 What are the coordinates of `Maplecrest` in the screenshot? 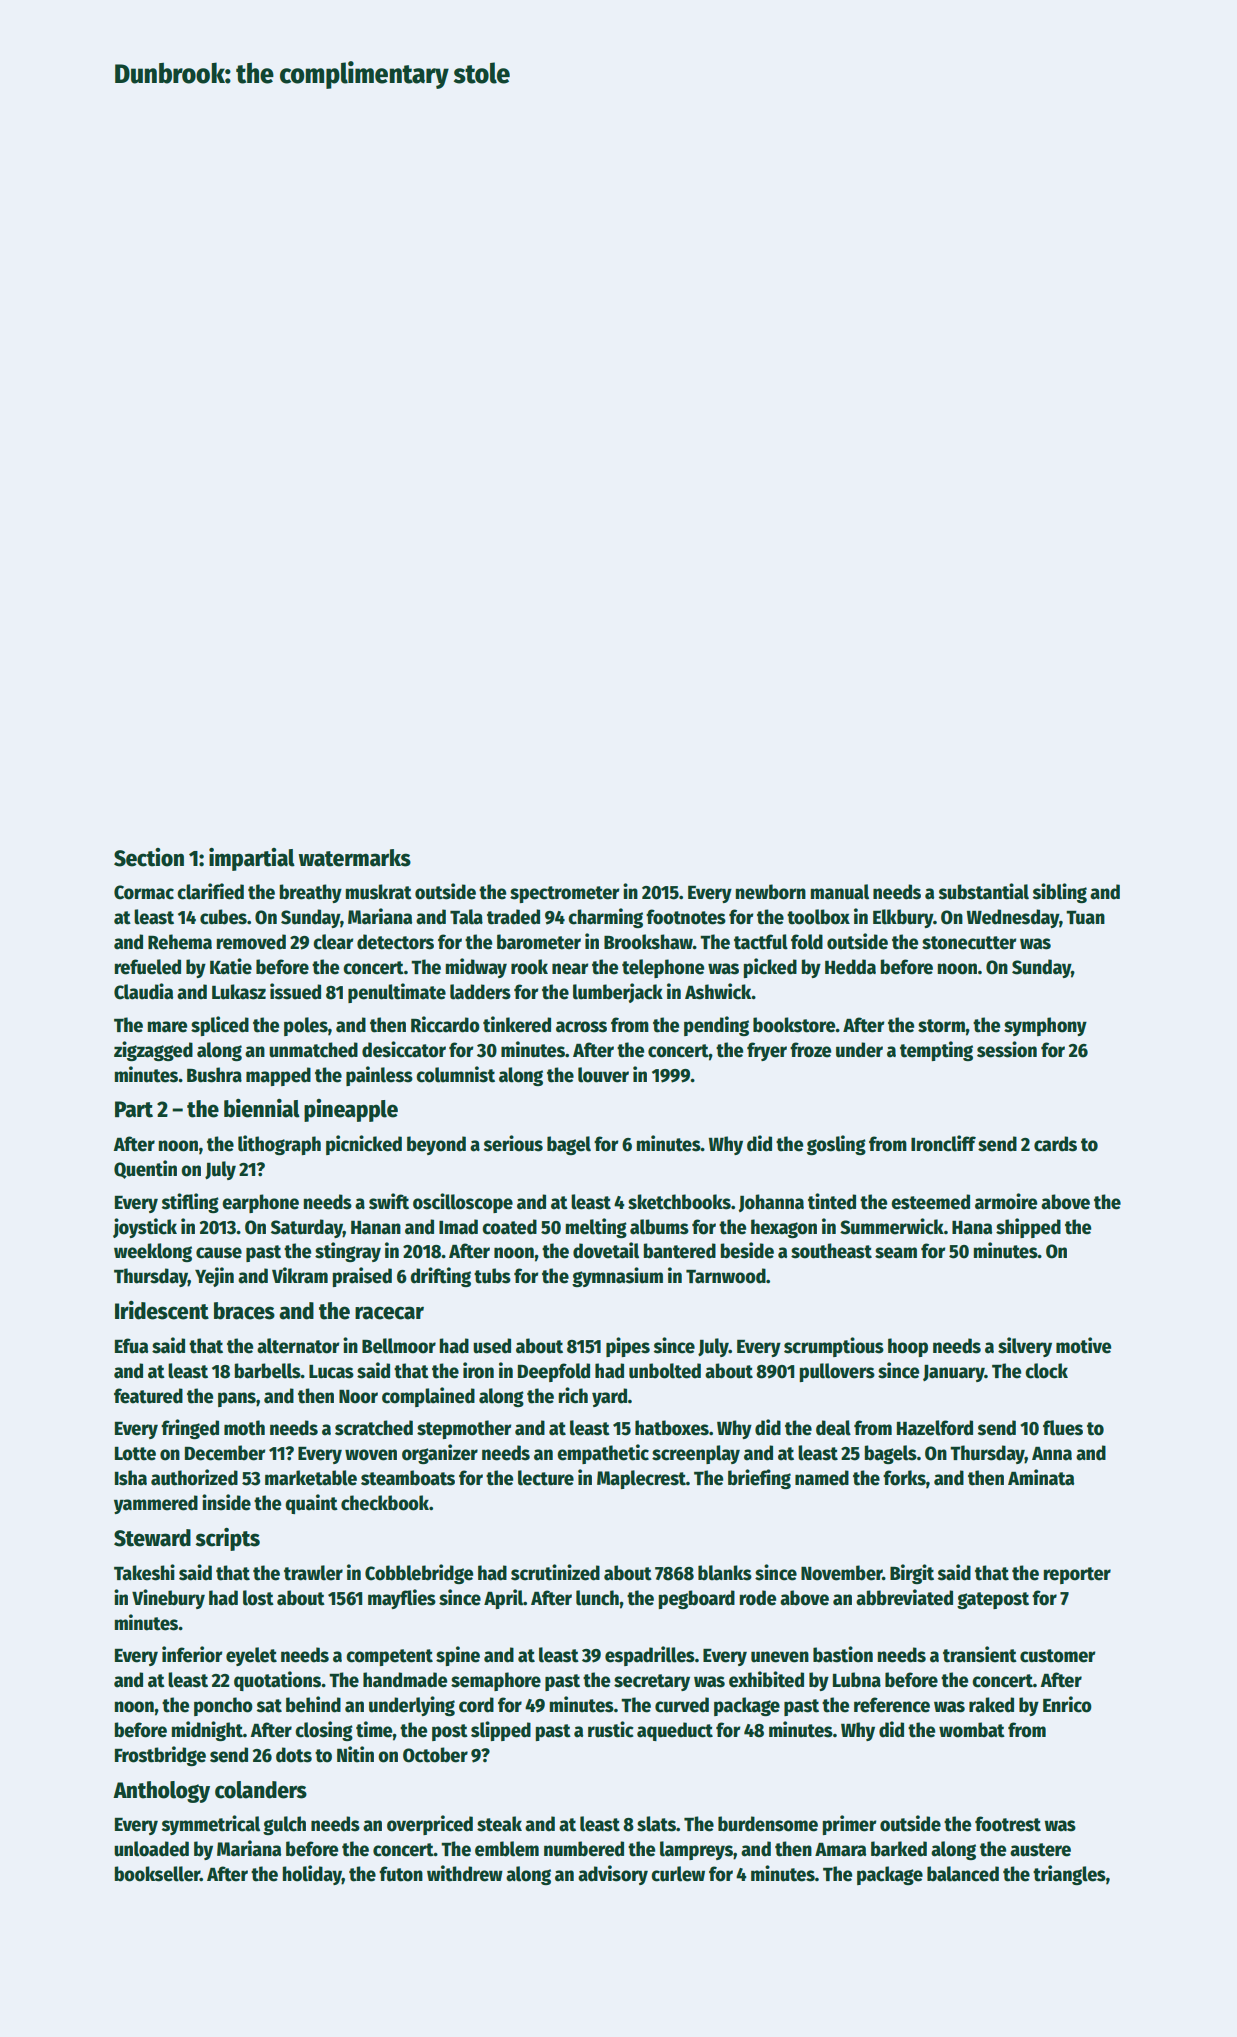 It's located at (641, 1479).
